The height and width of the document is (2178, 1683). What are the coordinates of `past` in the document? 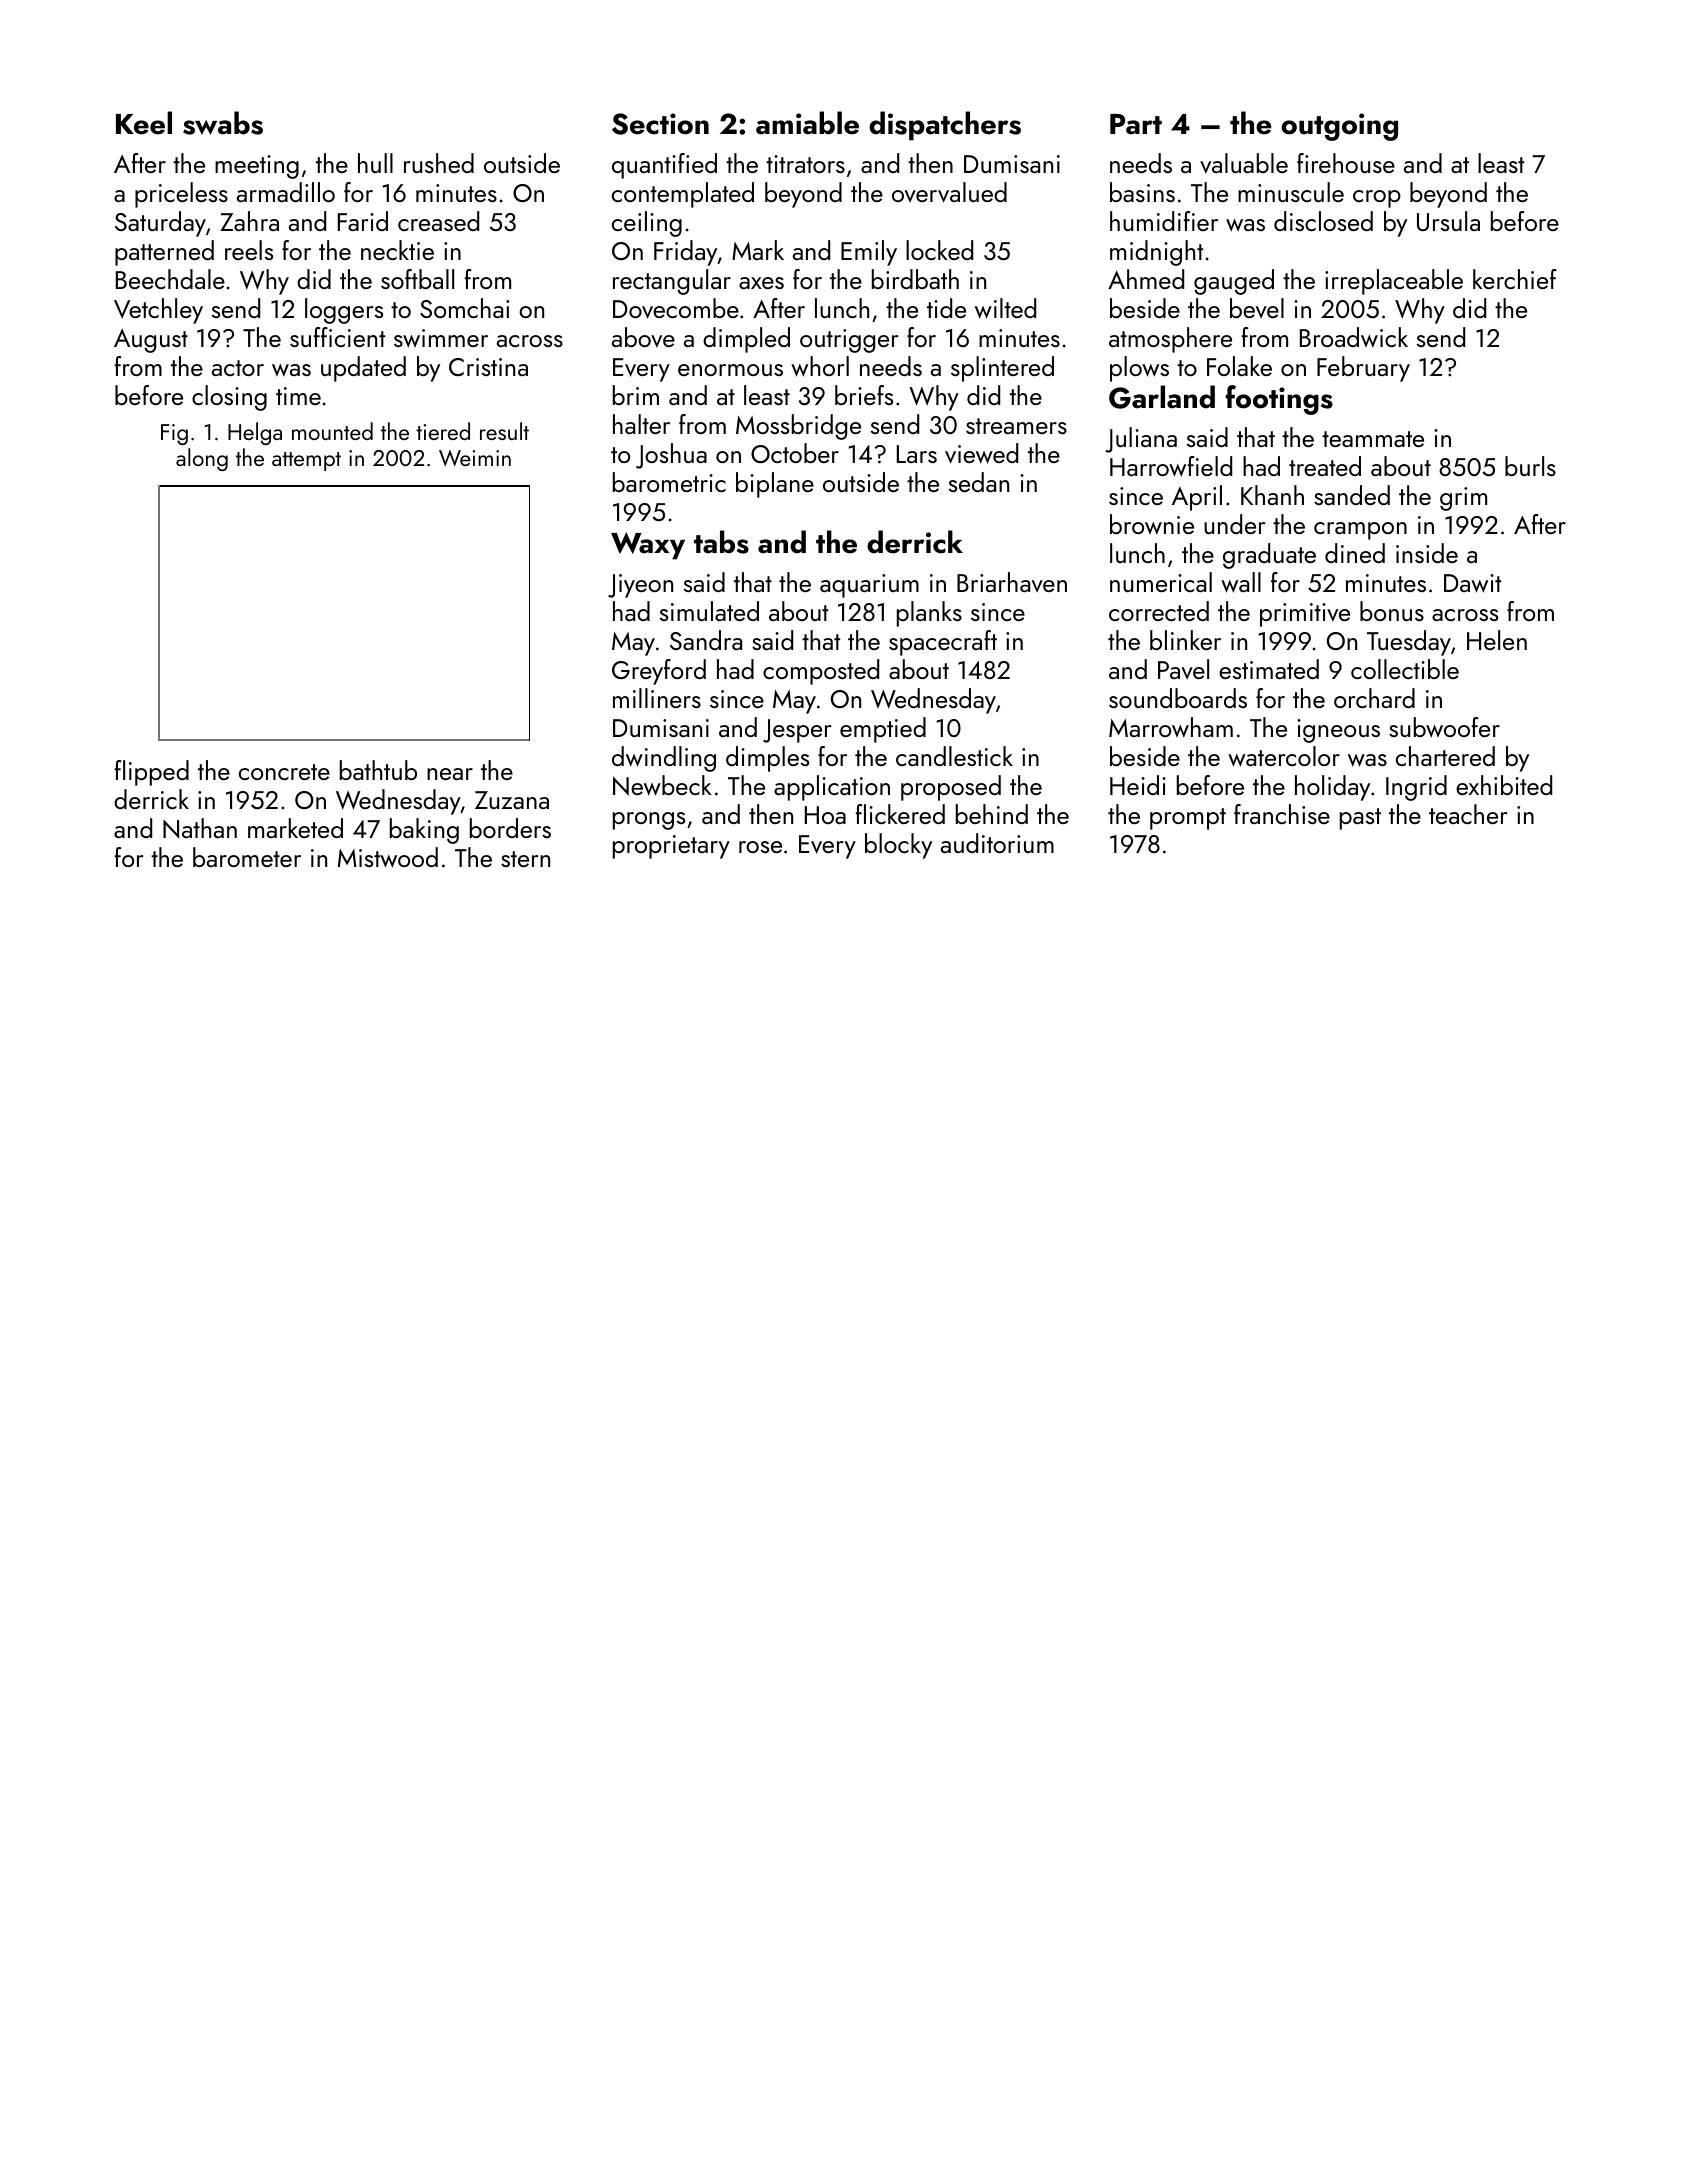 It's located at (1360, 819).
